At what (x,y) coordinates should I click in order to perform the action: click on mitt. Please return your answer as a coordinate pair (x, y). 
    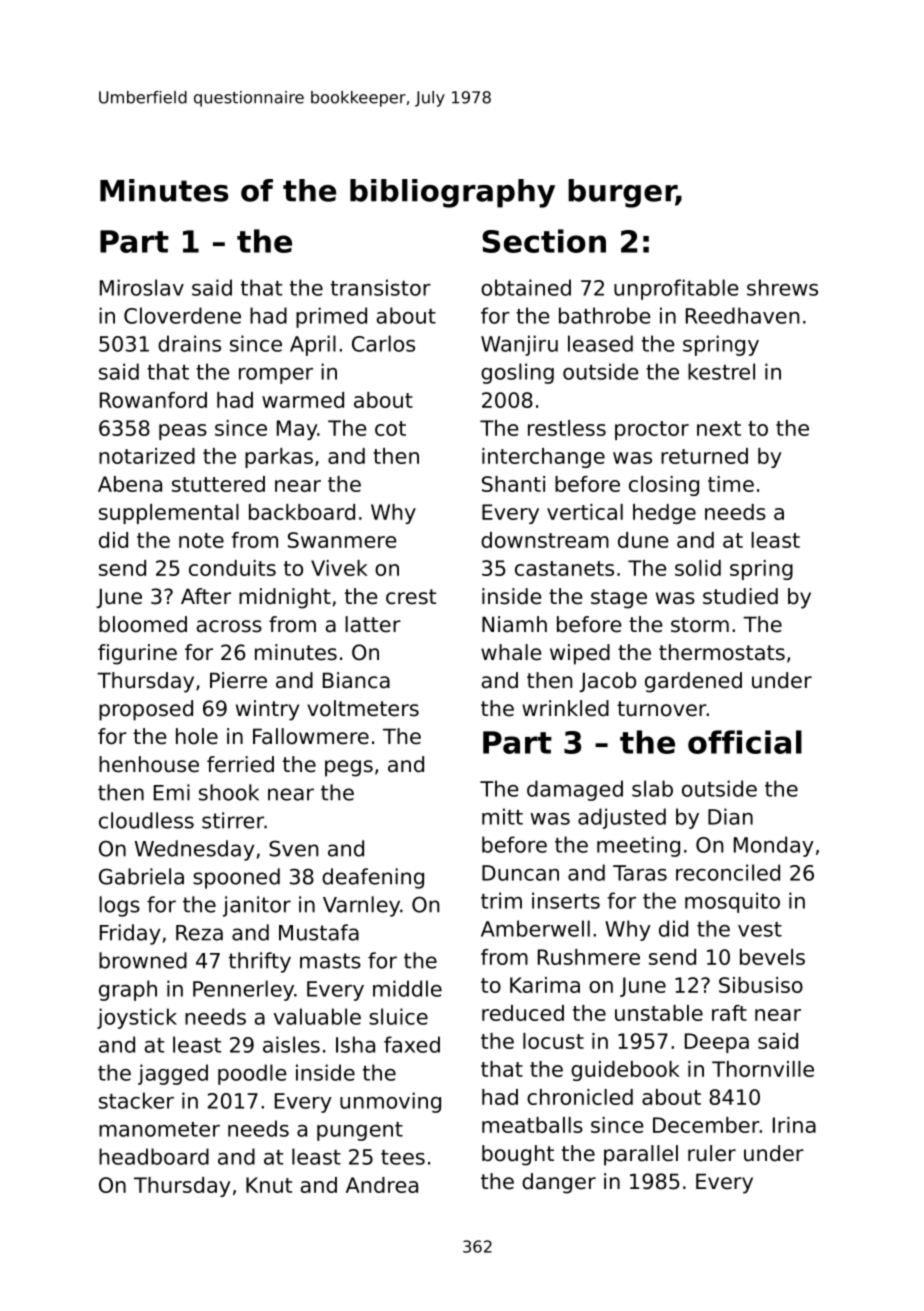
    Looking at the image, I should click on (502, 816).
